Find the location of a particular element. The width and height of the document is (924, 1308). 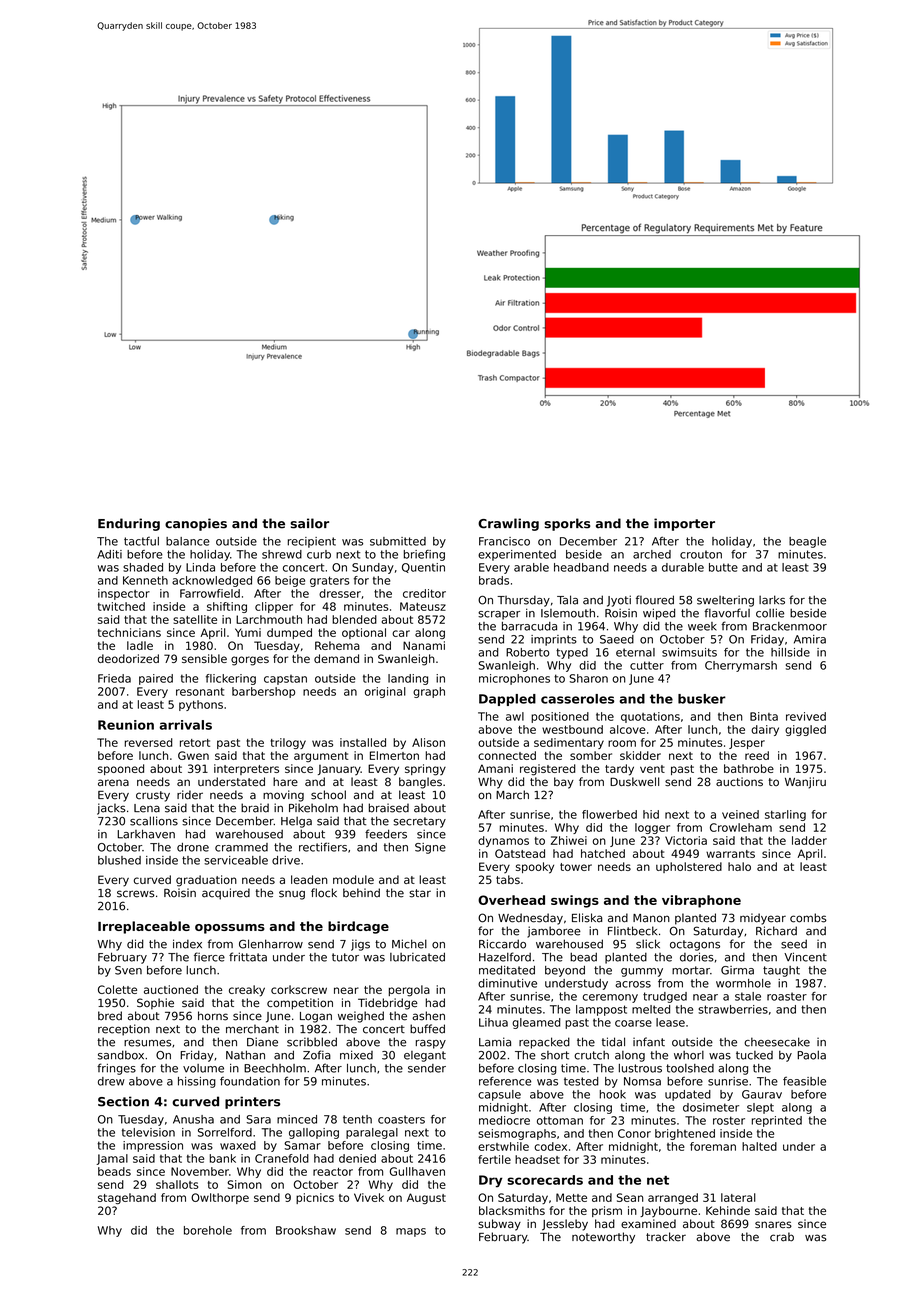

tracker is located at coordinates (666, 1237).
